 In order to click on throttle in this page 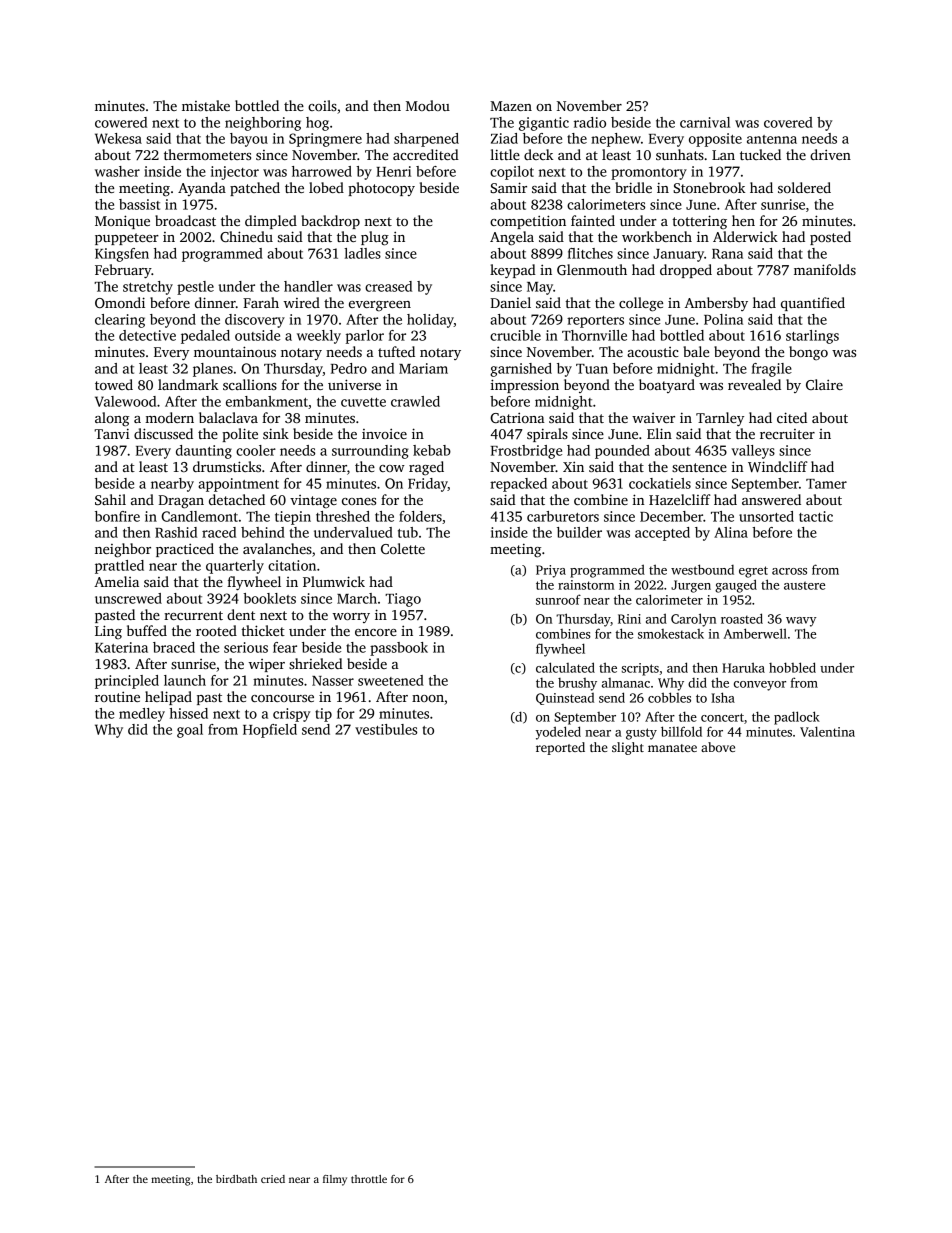, I will do `click(369, 1179)`.
